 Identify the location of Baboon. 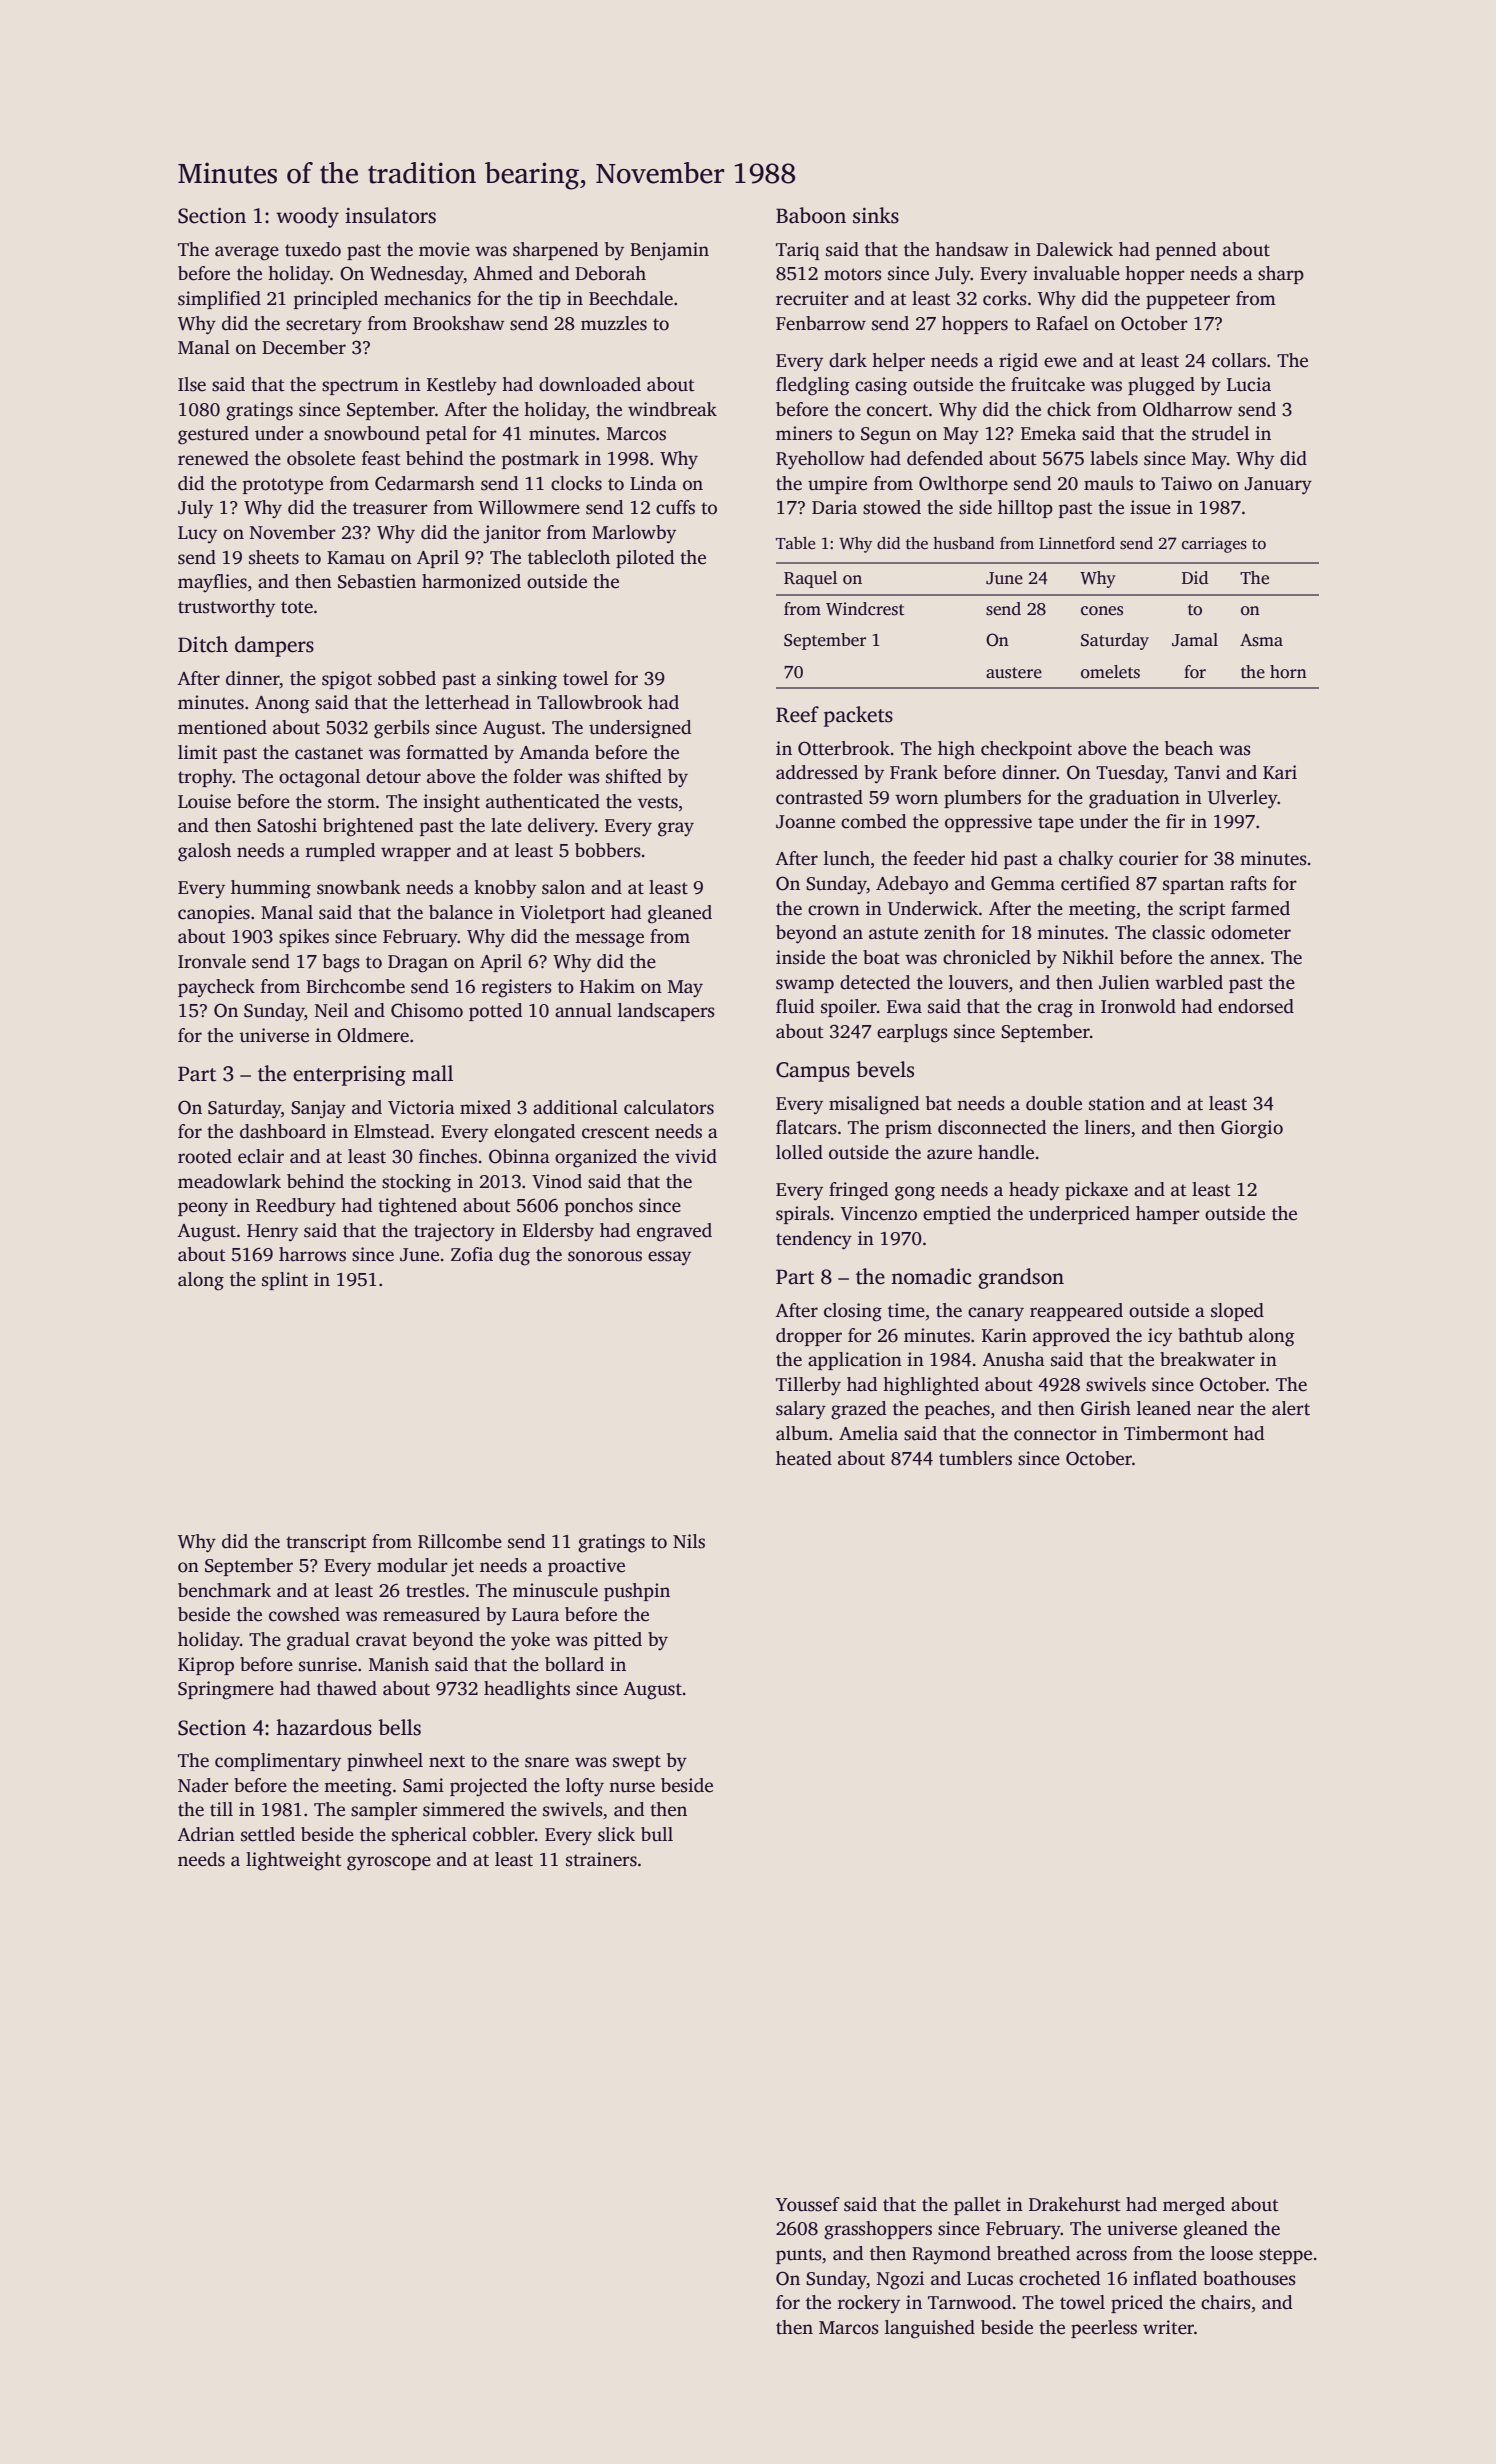
(811, 215).
